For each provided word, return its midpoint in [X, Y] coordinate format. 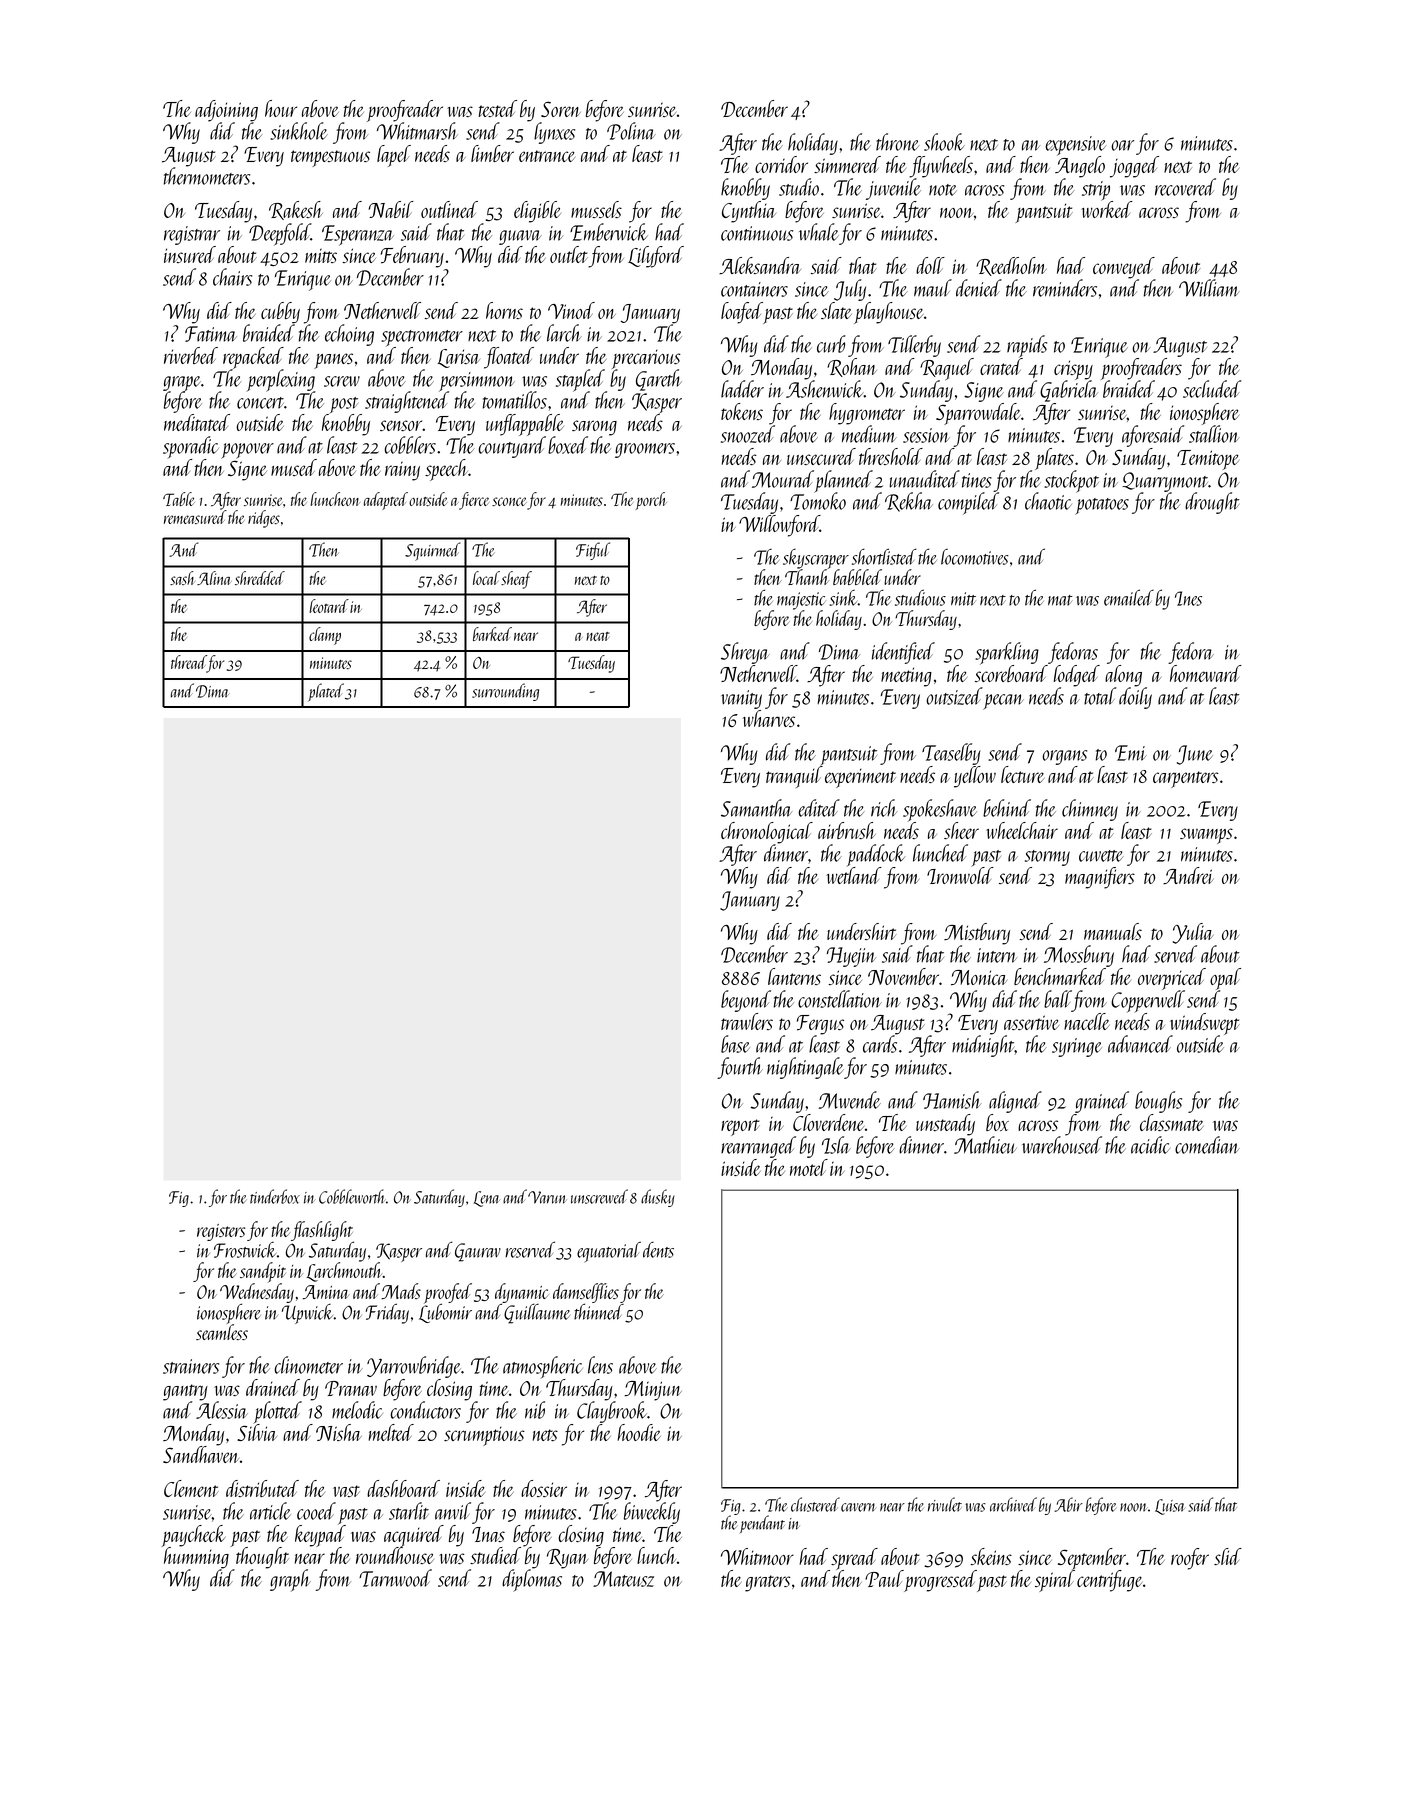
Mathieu [985, 1145]
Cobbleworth [352, 1196]
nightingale [805, 1068]
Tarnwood [395, 1578]
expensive [1075, 146]
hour [281, 108]
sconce [509, 501]
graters [768, 1583]
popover [247, 451]
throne [897, 142]
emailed [1129, 597]
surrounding [505, 692]
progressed [940, 1581]
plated [326, 692]
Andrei [1188, 875]
